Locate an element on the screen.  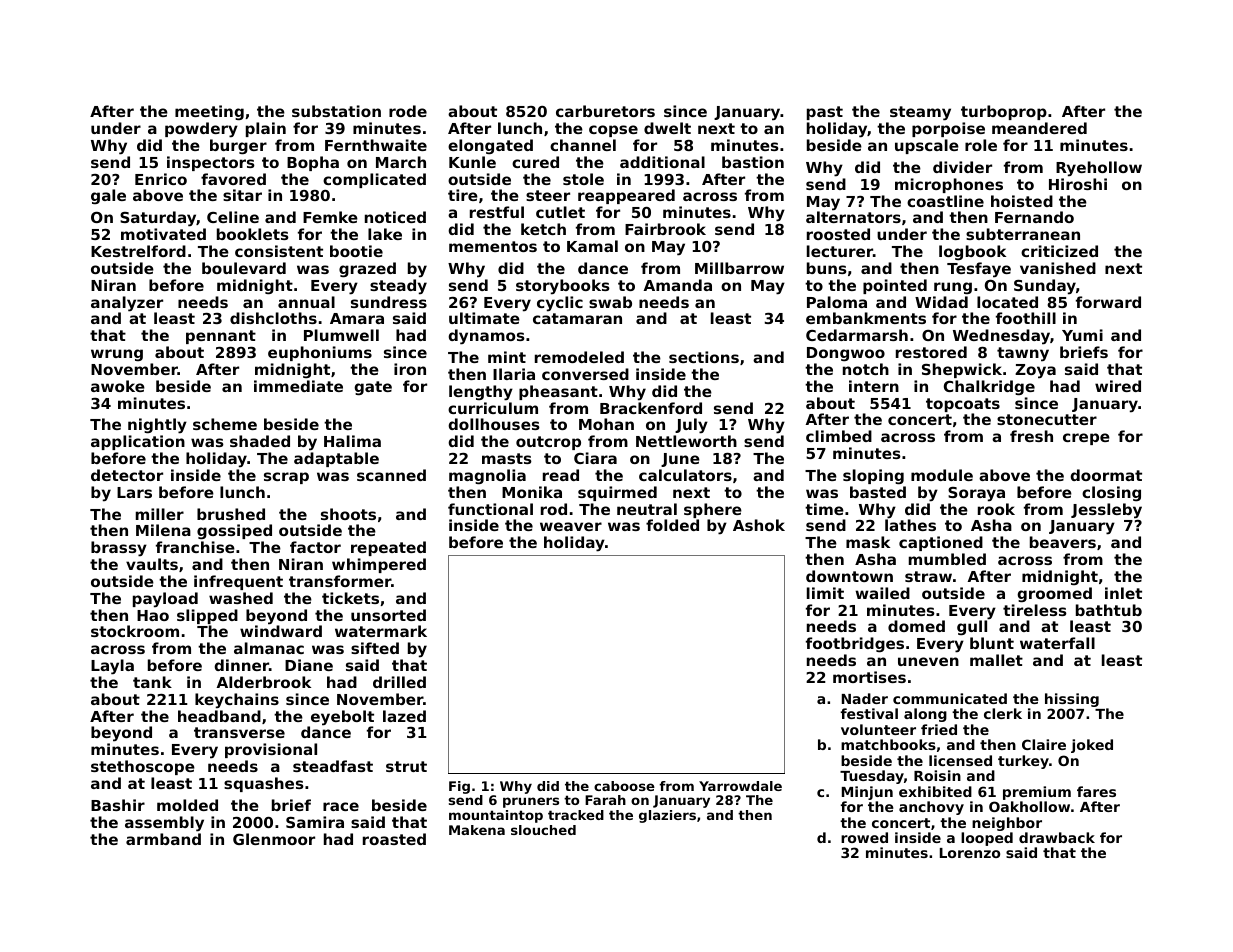
criticized is located at coordinates (1059, 251).
